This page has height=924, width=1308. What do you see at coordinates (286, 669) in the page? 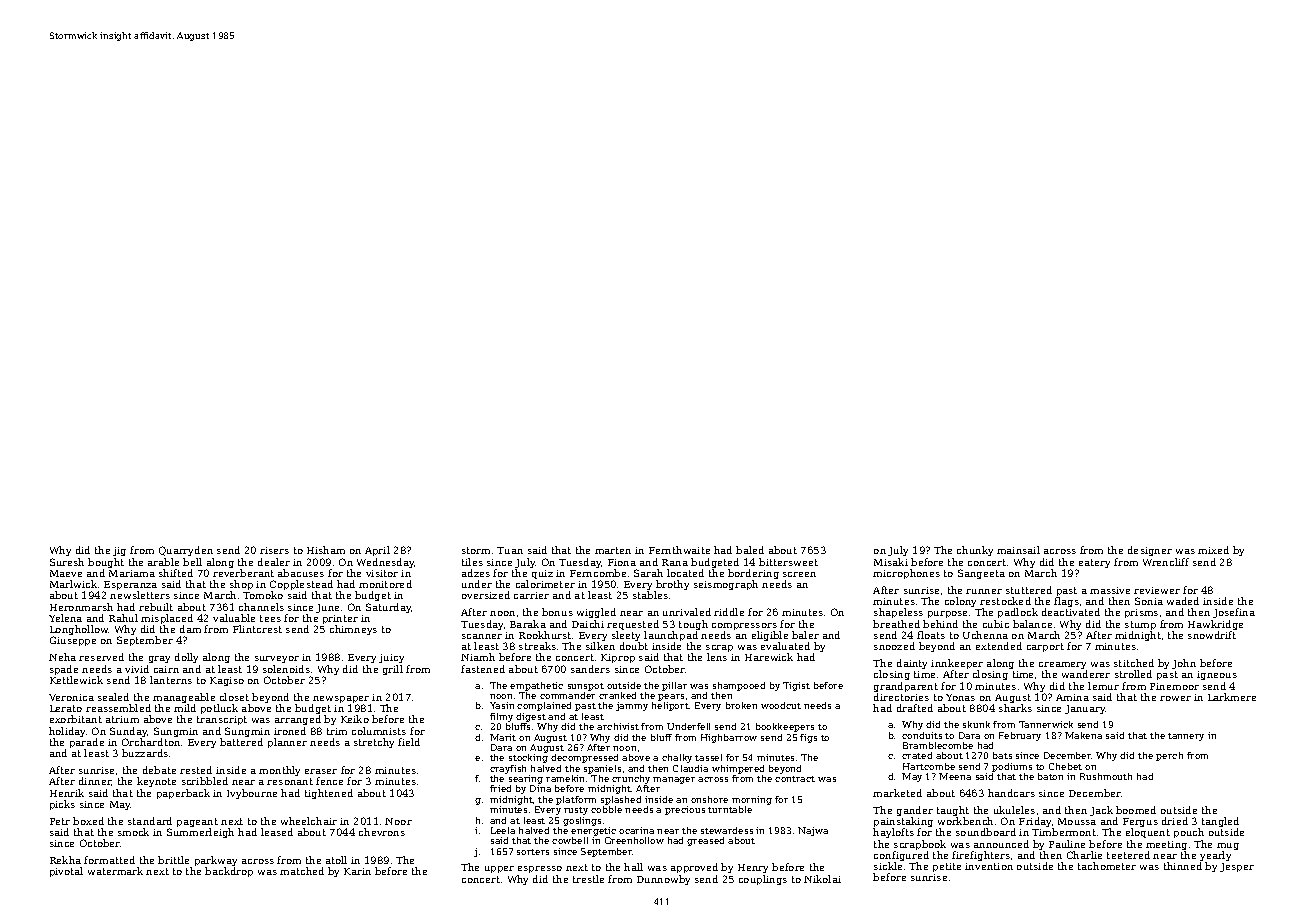
I see `solenoids` at bounding box center [286, 669].
